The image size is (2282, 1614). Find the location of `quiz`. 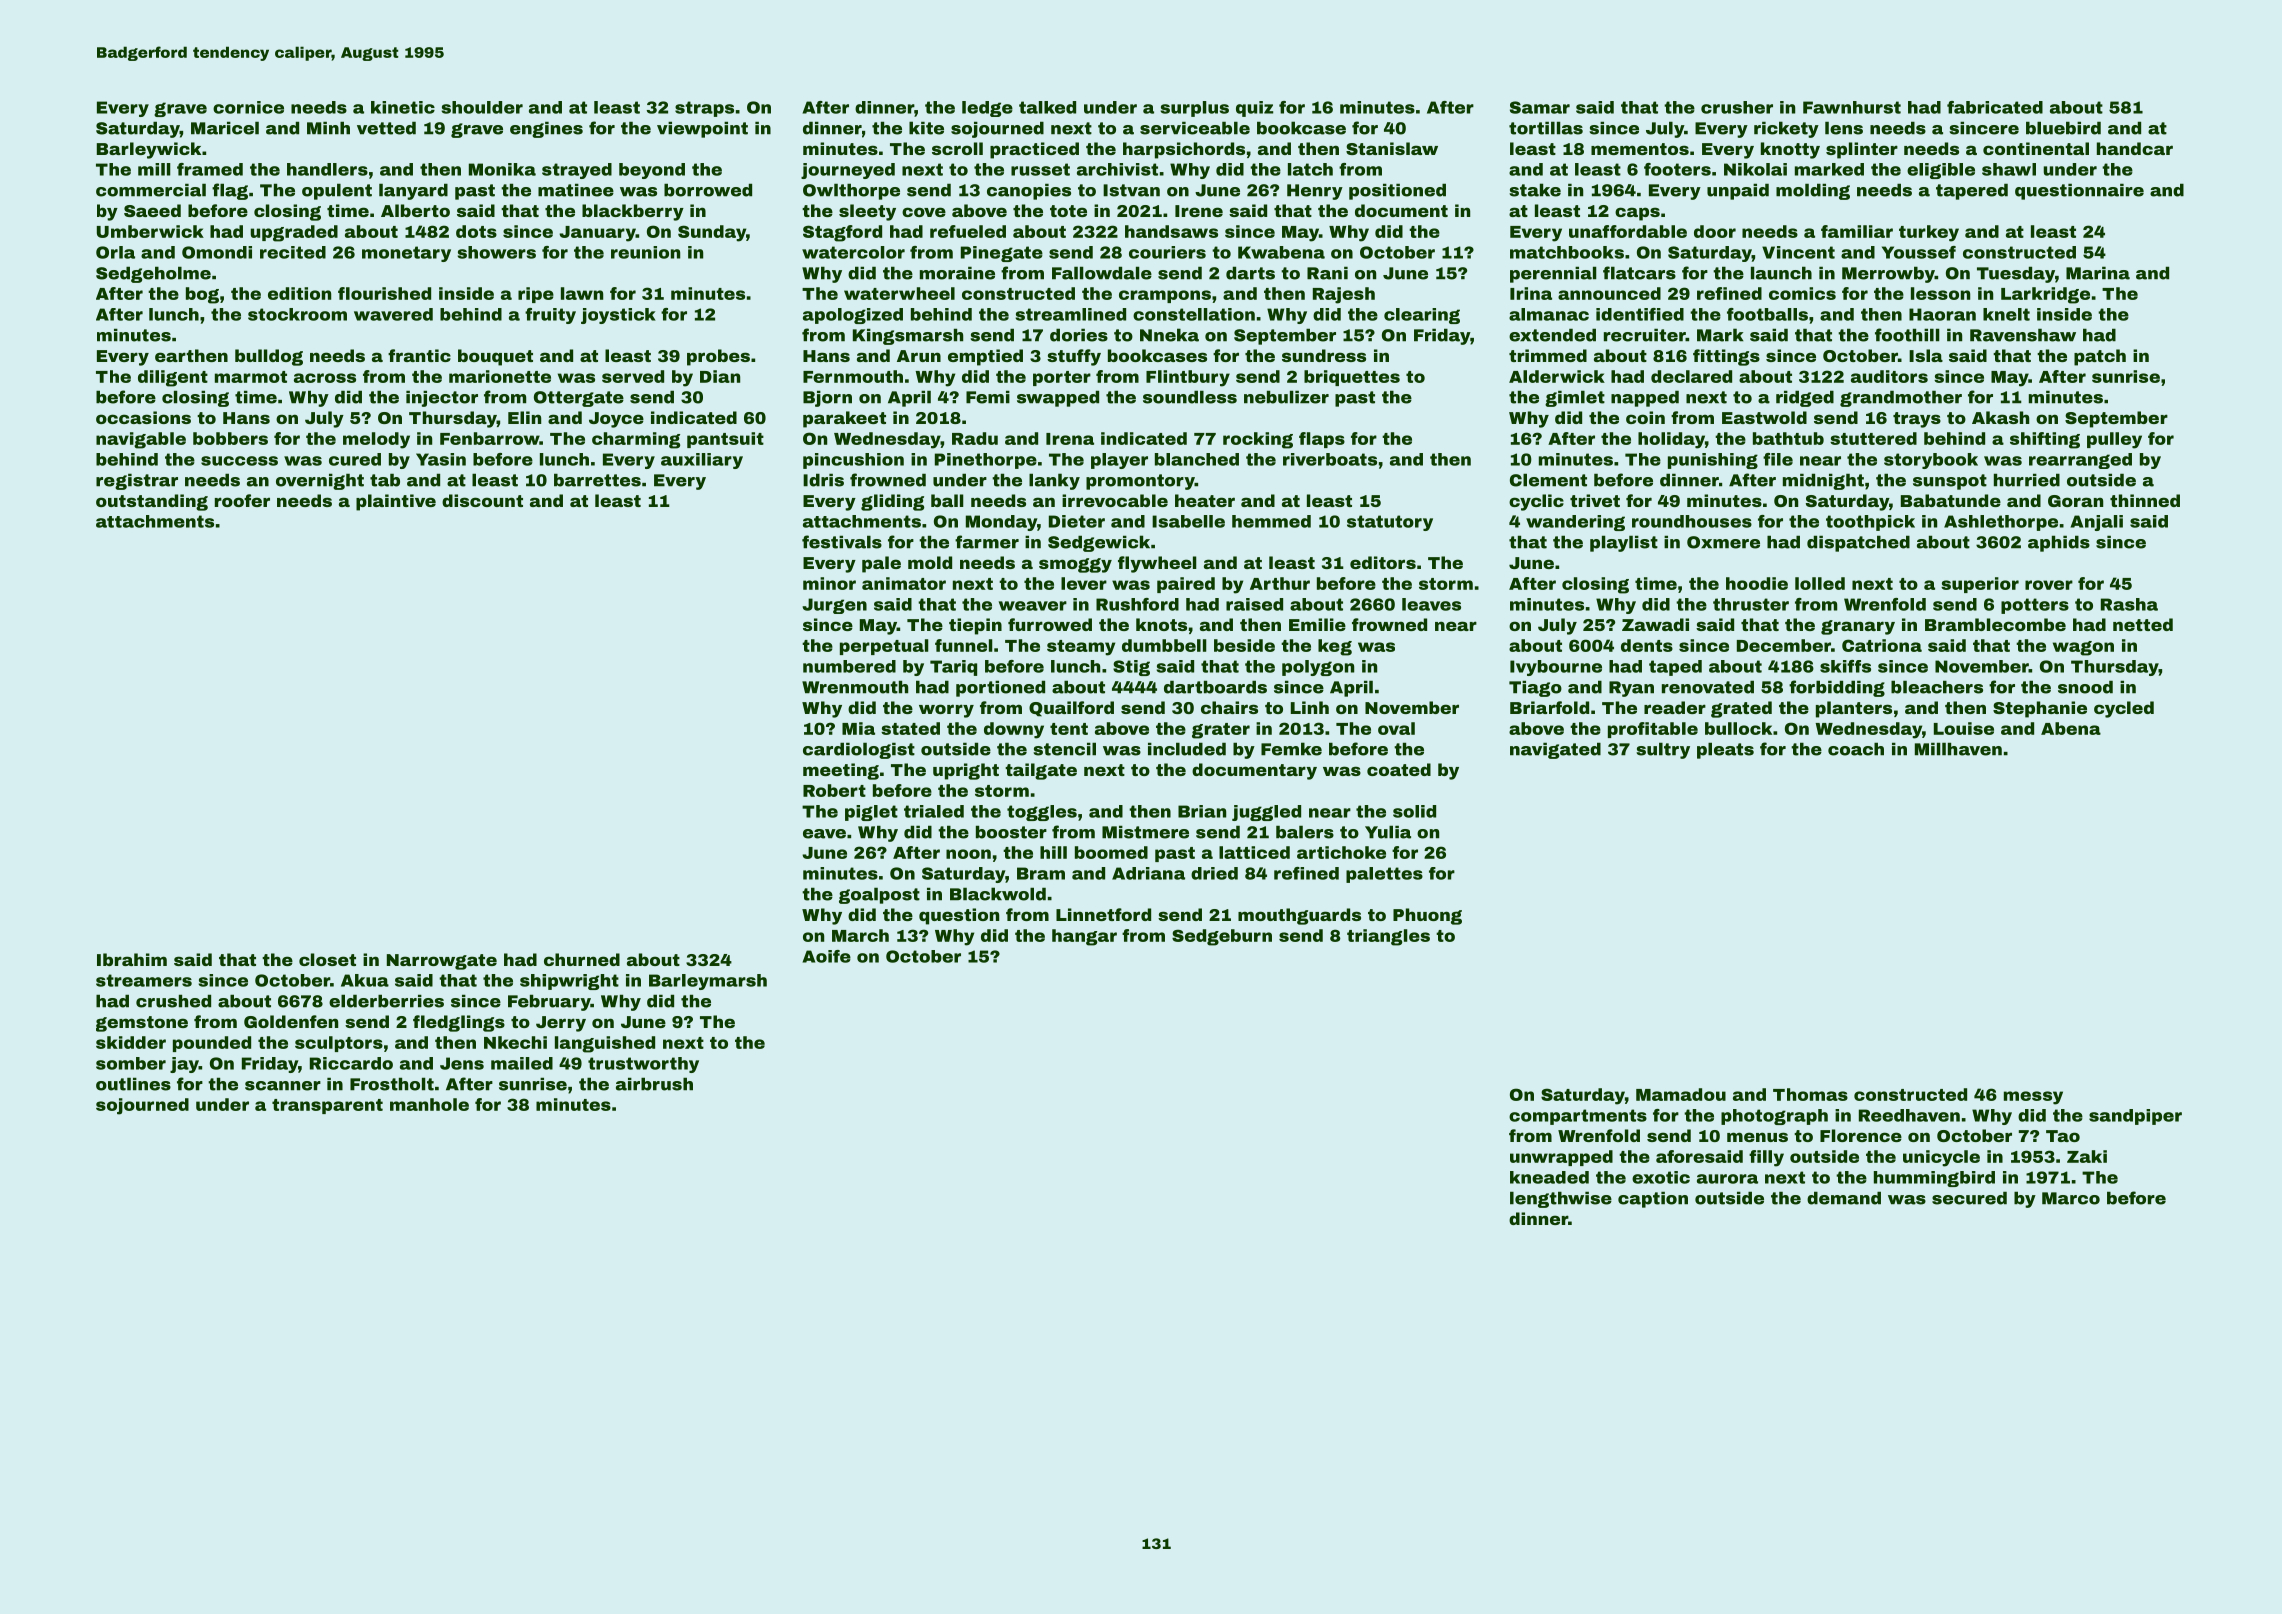

quiz is located at coordinates (1254, 109).
